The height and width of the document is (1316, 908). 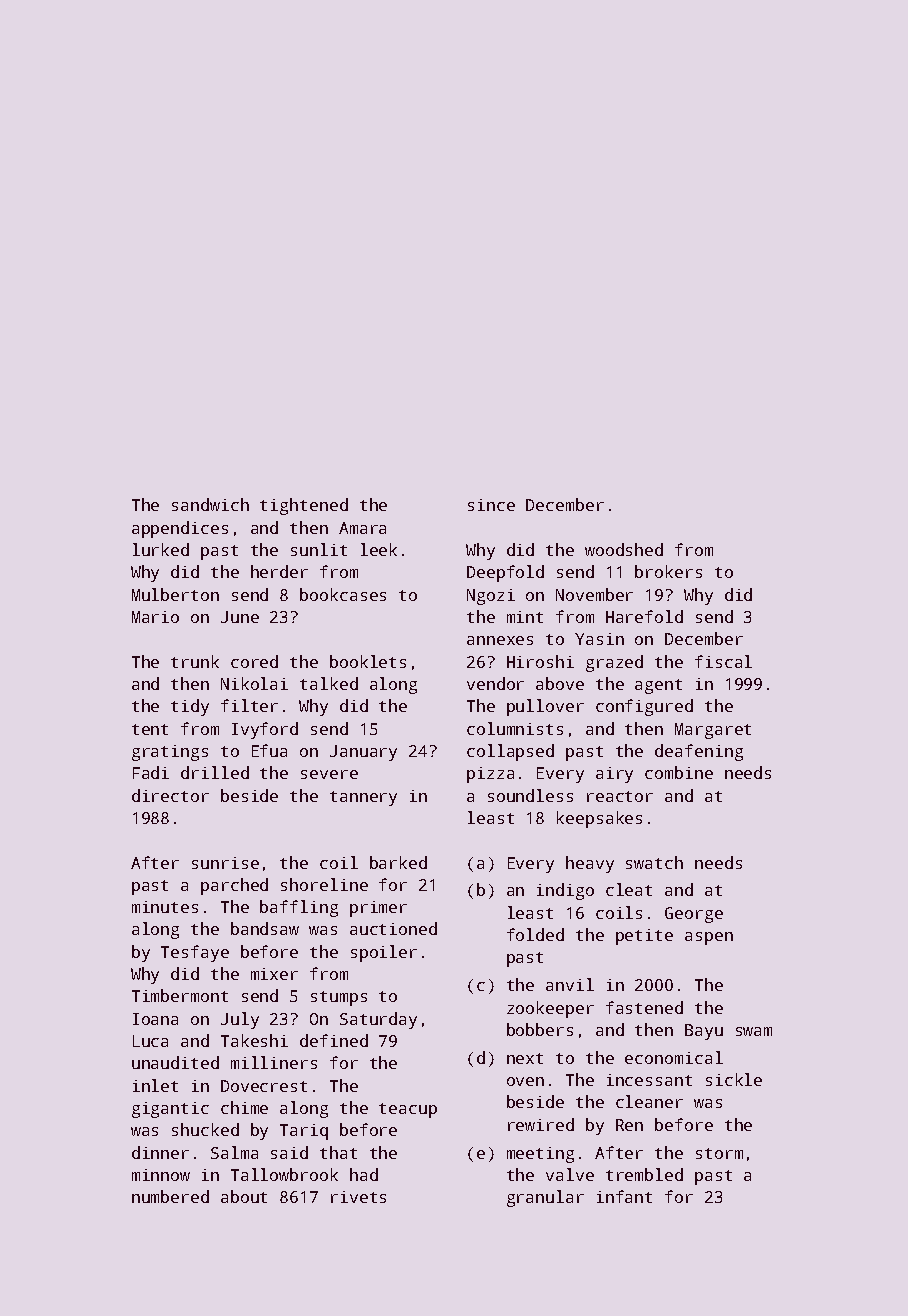 What do you see at coordinates (165, 907) in the document?
I see `minutes` at bounding box center [165, 907].
